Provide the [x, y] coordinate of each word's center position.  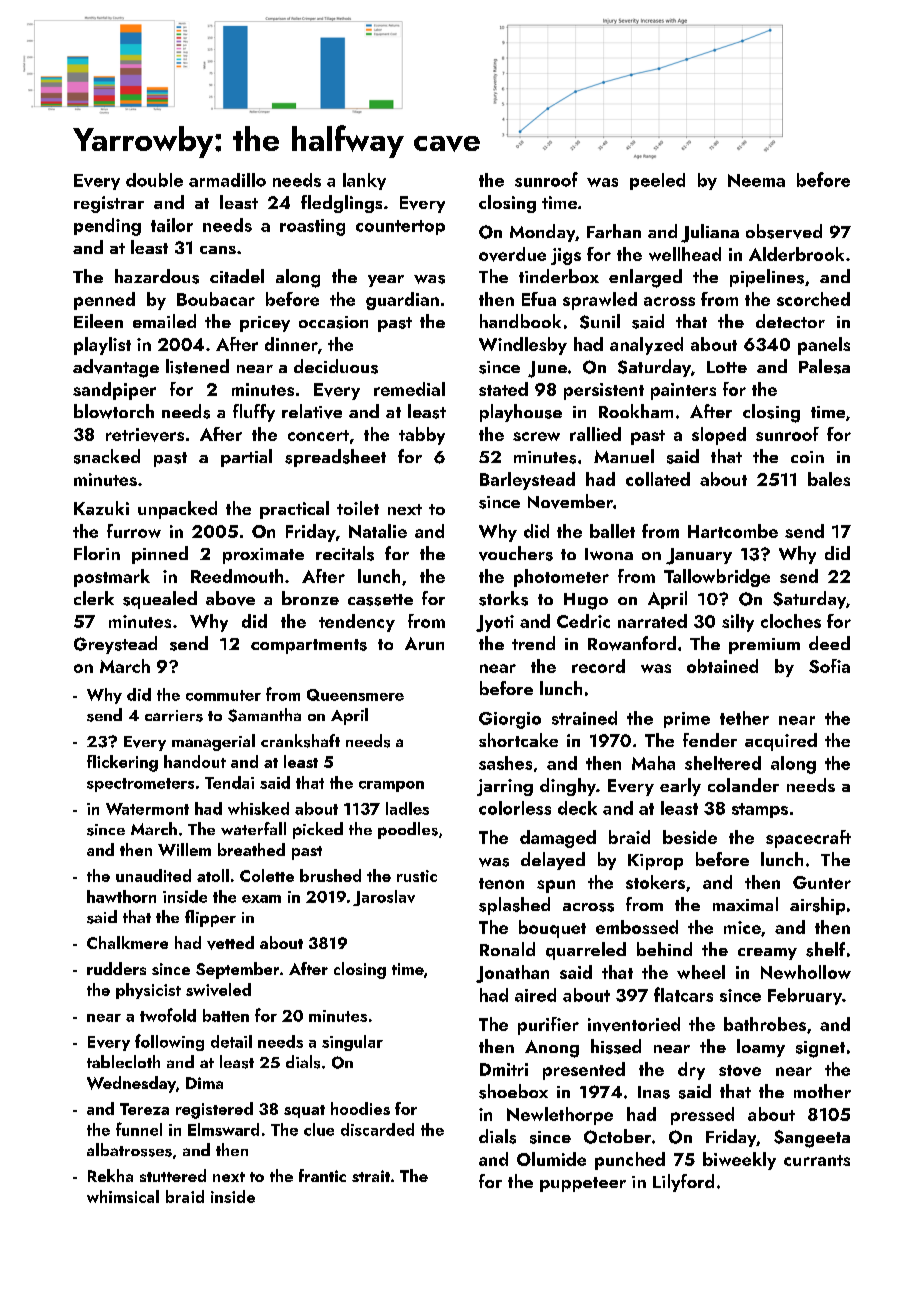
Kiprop [655, 862]
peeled [657, 181]
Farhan [614, 231]
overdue [512, 254]
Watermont [147, 809]
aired [535, 995]
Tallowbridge [717, 578]
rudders [116, 968]
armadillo [227, 180]
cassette [380, 600]
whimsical [123, 1196]
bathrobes [765, 1024]
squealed [160, 600]
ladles [407, 808]
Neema [756, 180]
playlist [102, 346]
